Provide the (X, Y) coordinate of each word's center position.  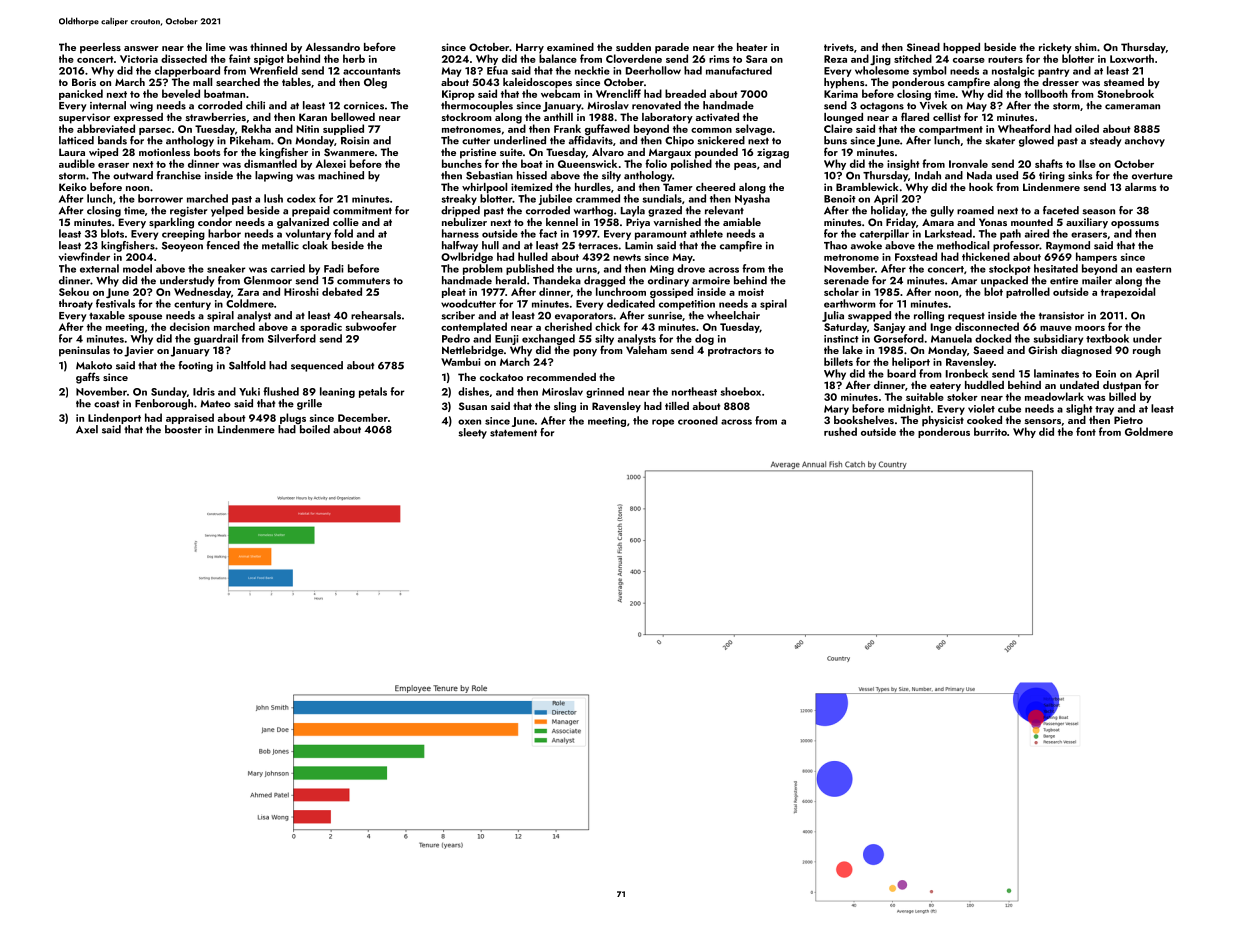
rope (663, 423)
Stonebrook (1125, 93)
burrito (990, 431)
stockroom (467, 117)
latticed (76, 140)
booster (183, 429)
